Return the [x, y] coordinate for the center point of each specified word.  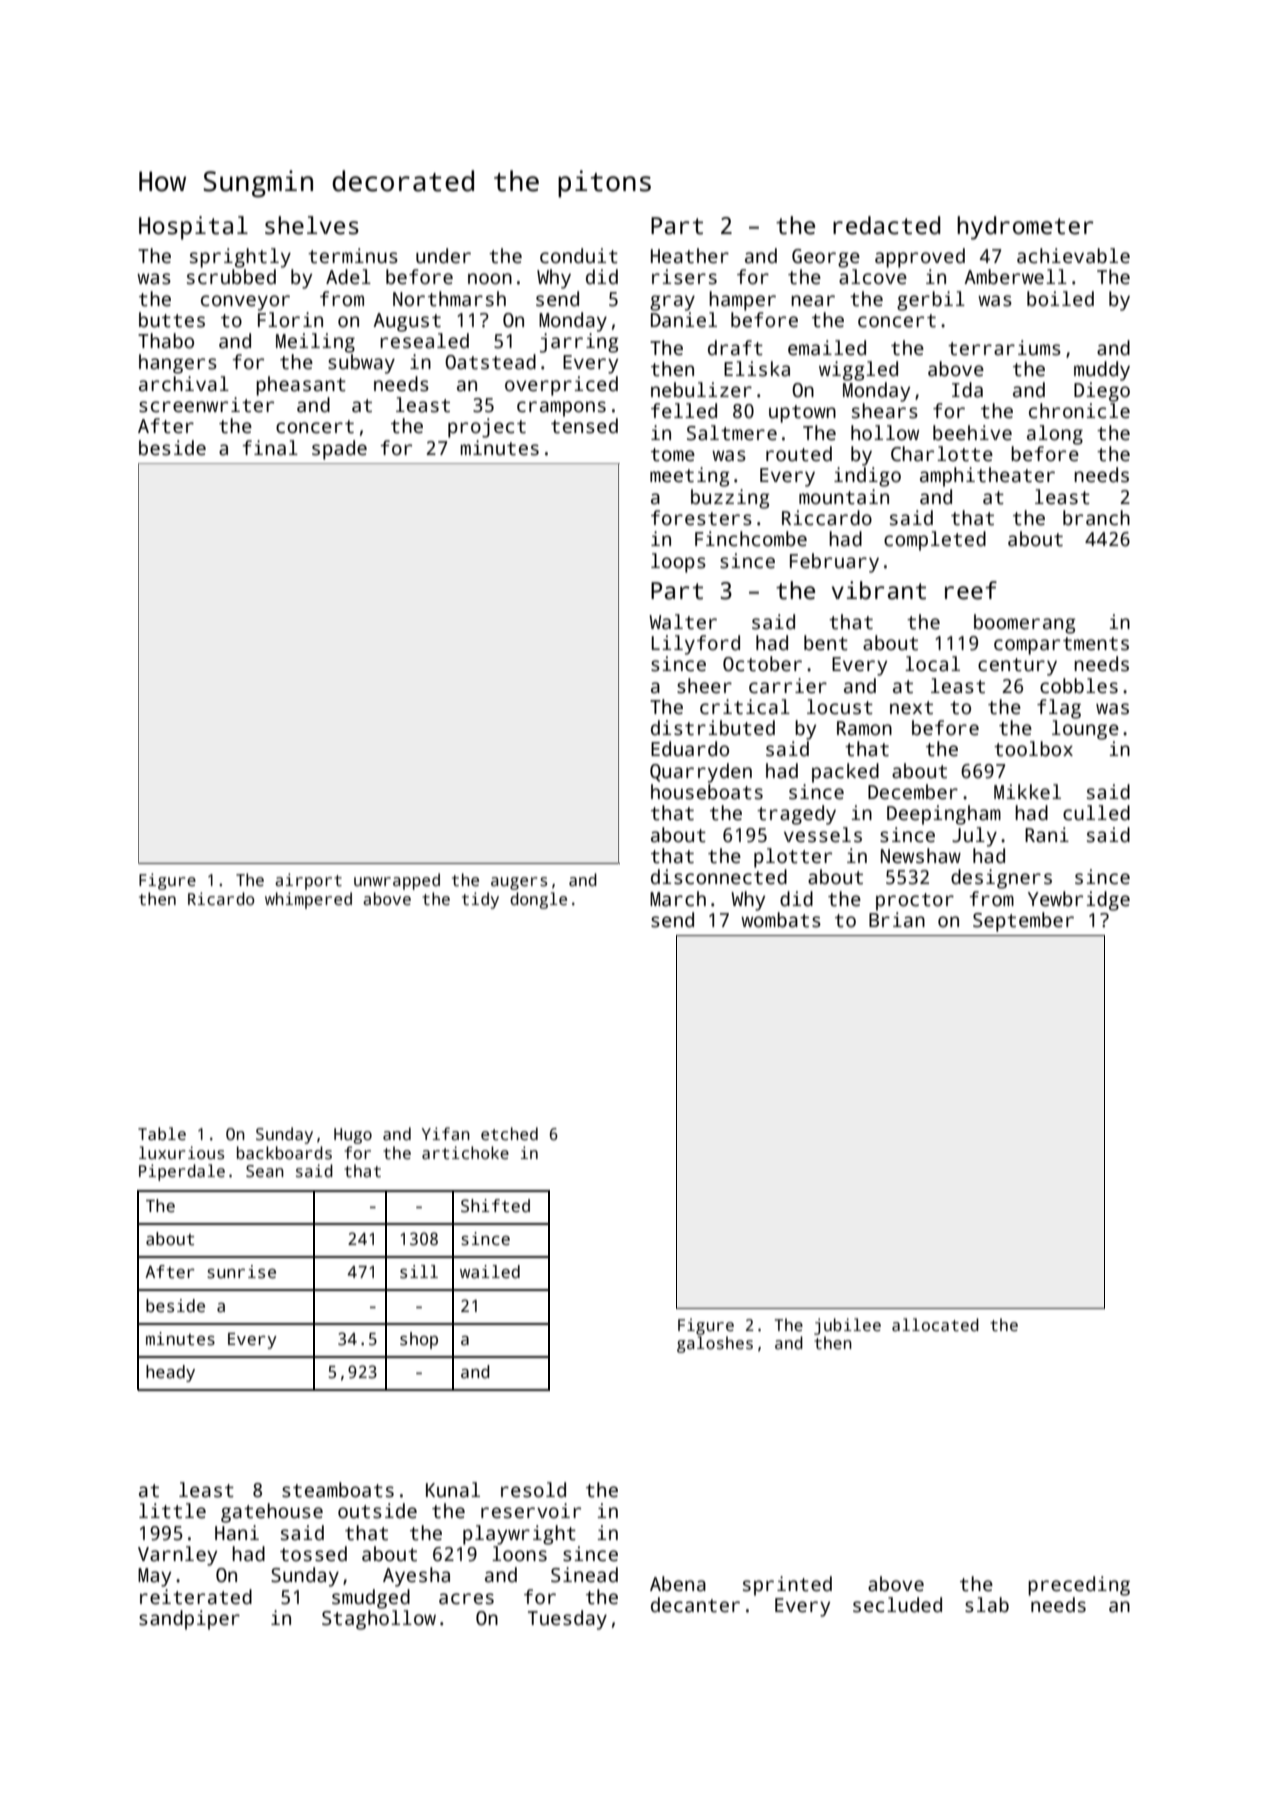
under [443, 256]
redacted [886, 225]
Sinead [584, 1575]
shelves [312, 225]
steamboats [338, 1490]
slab [987, 1605]
